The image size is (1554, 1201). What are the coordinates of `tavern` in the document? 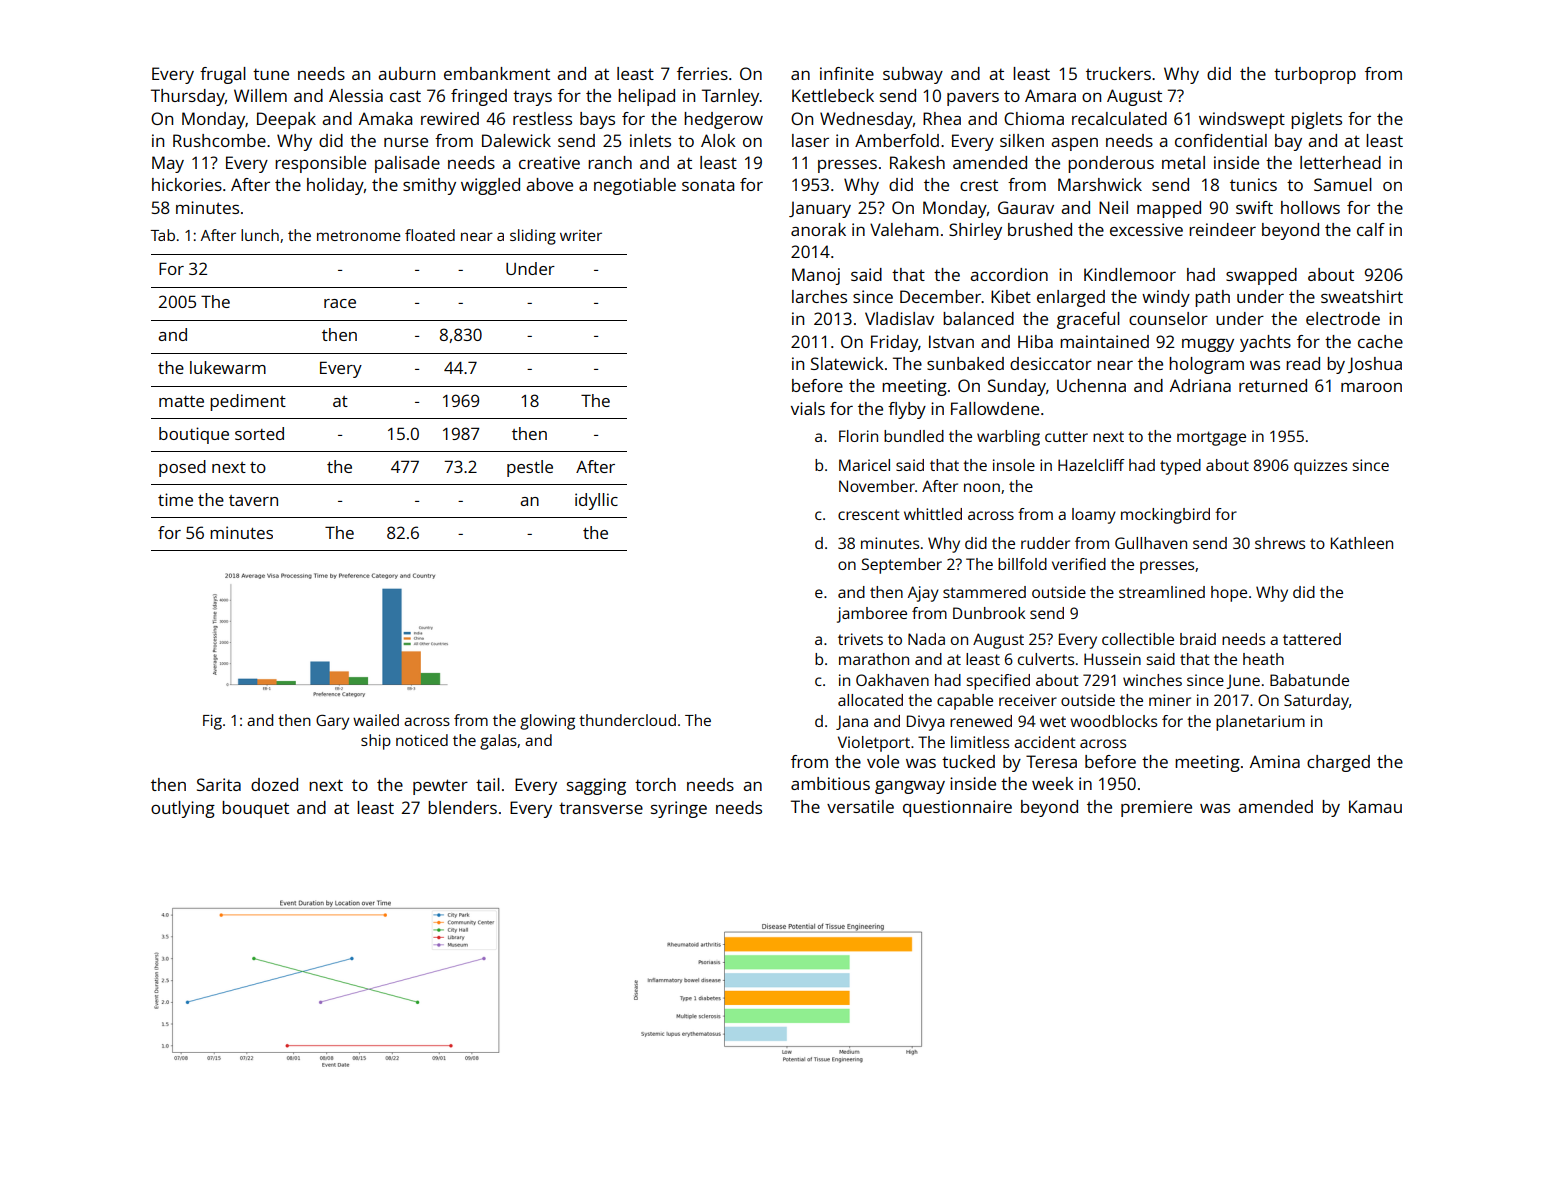 It's located at (253, 500).
